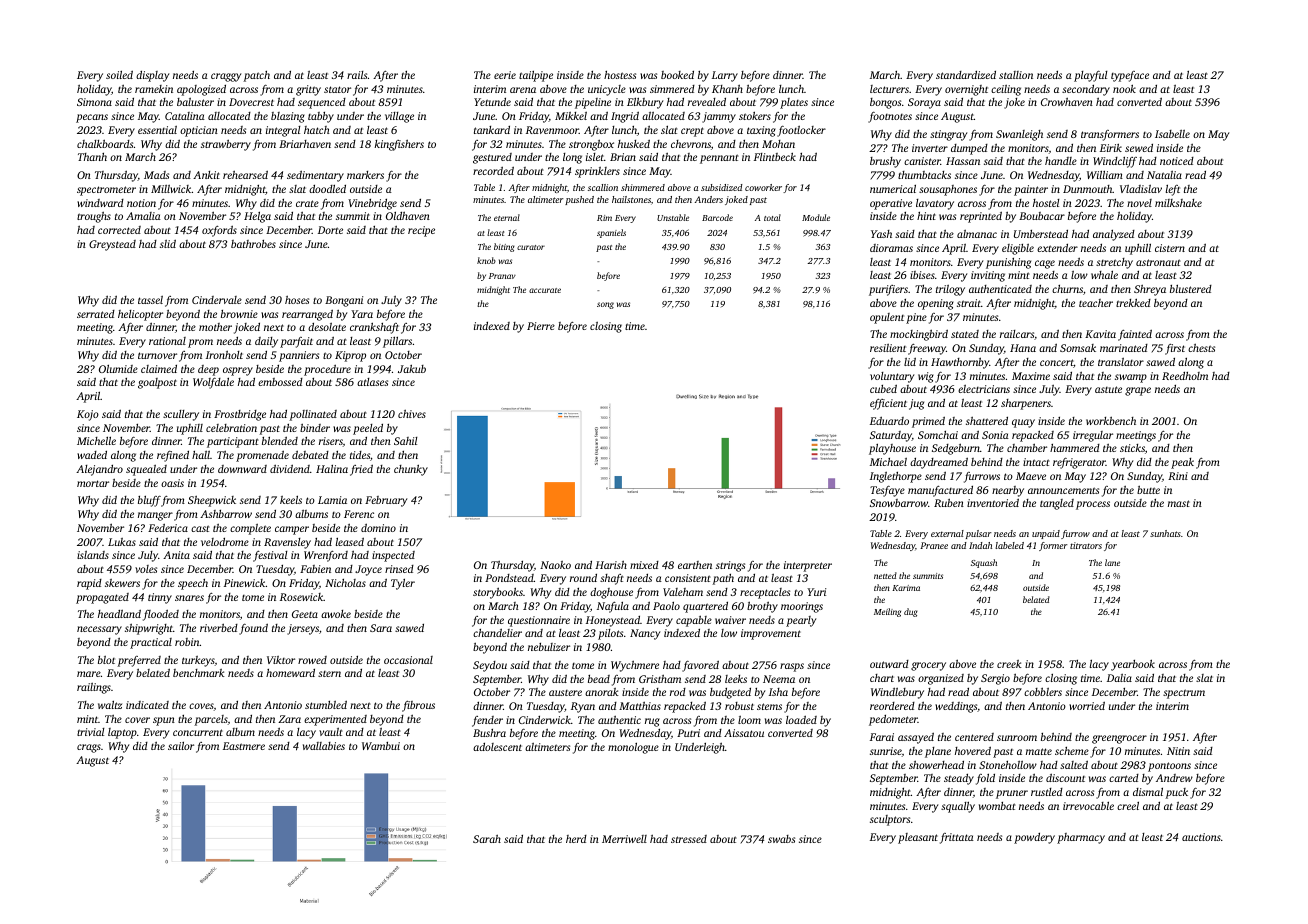 The width and height of the screenshot is (1308, 924). I want to click on punishing, so click(1008, 263).
